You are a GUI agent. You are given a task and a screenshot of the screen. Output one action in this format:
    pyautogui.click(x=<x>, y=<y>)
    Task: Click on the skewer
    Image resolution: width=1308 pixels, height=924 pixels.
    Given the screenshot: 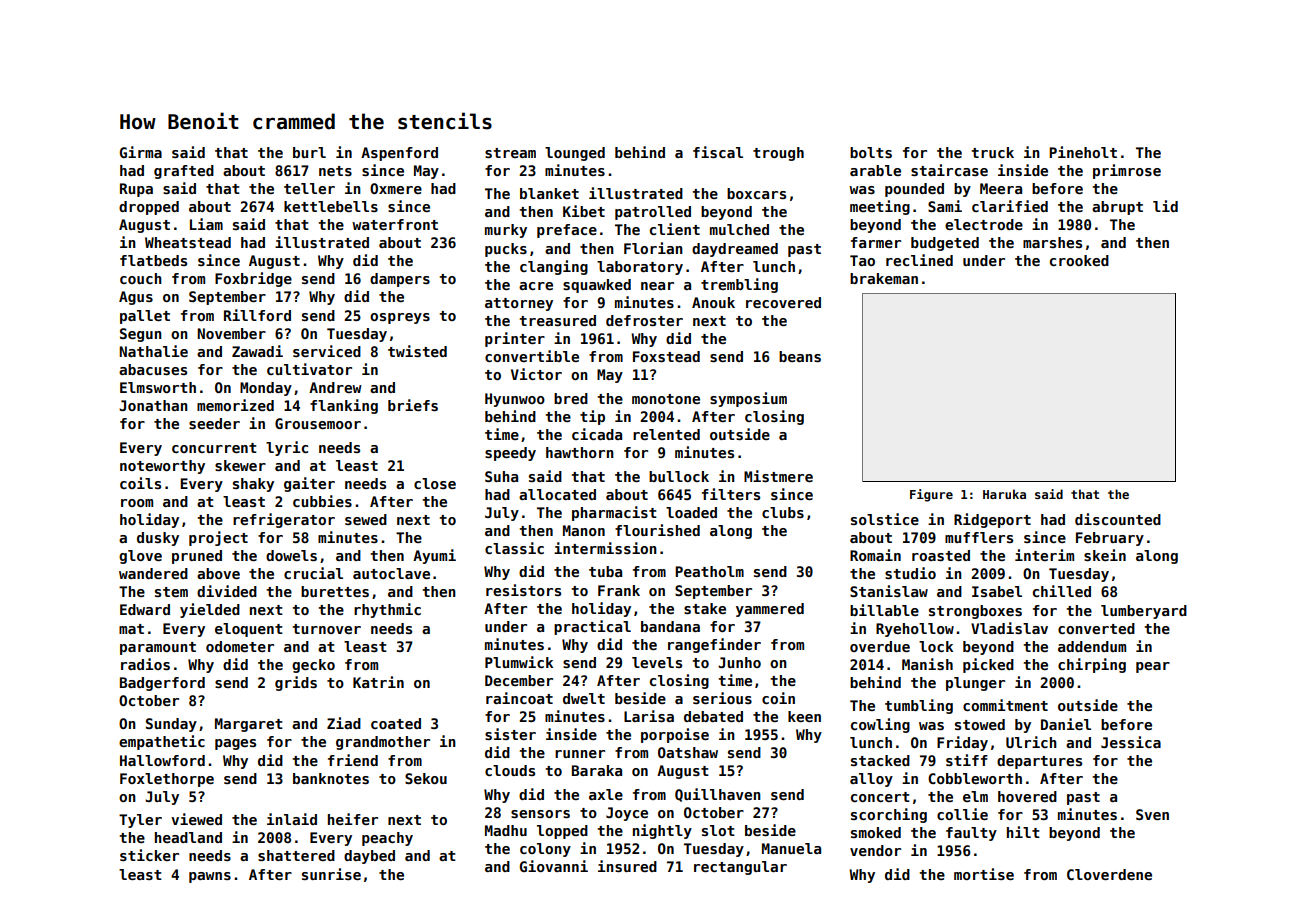 What is the action you would take?
    pyautogui.click(x=240, y=465)
